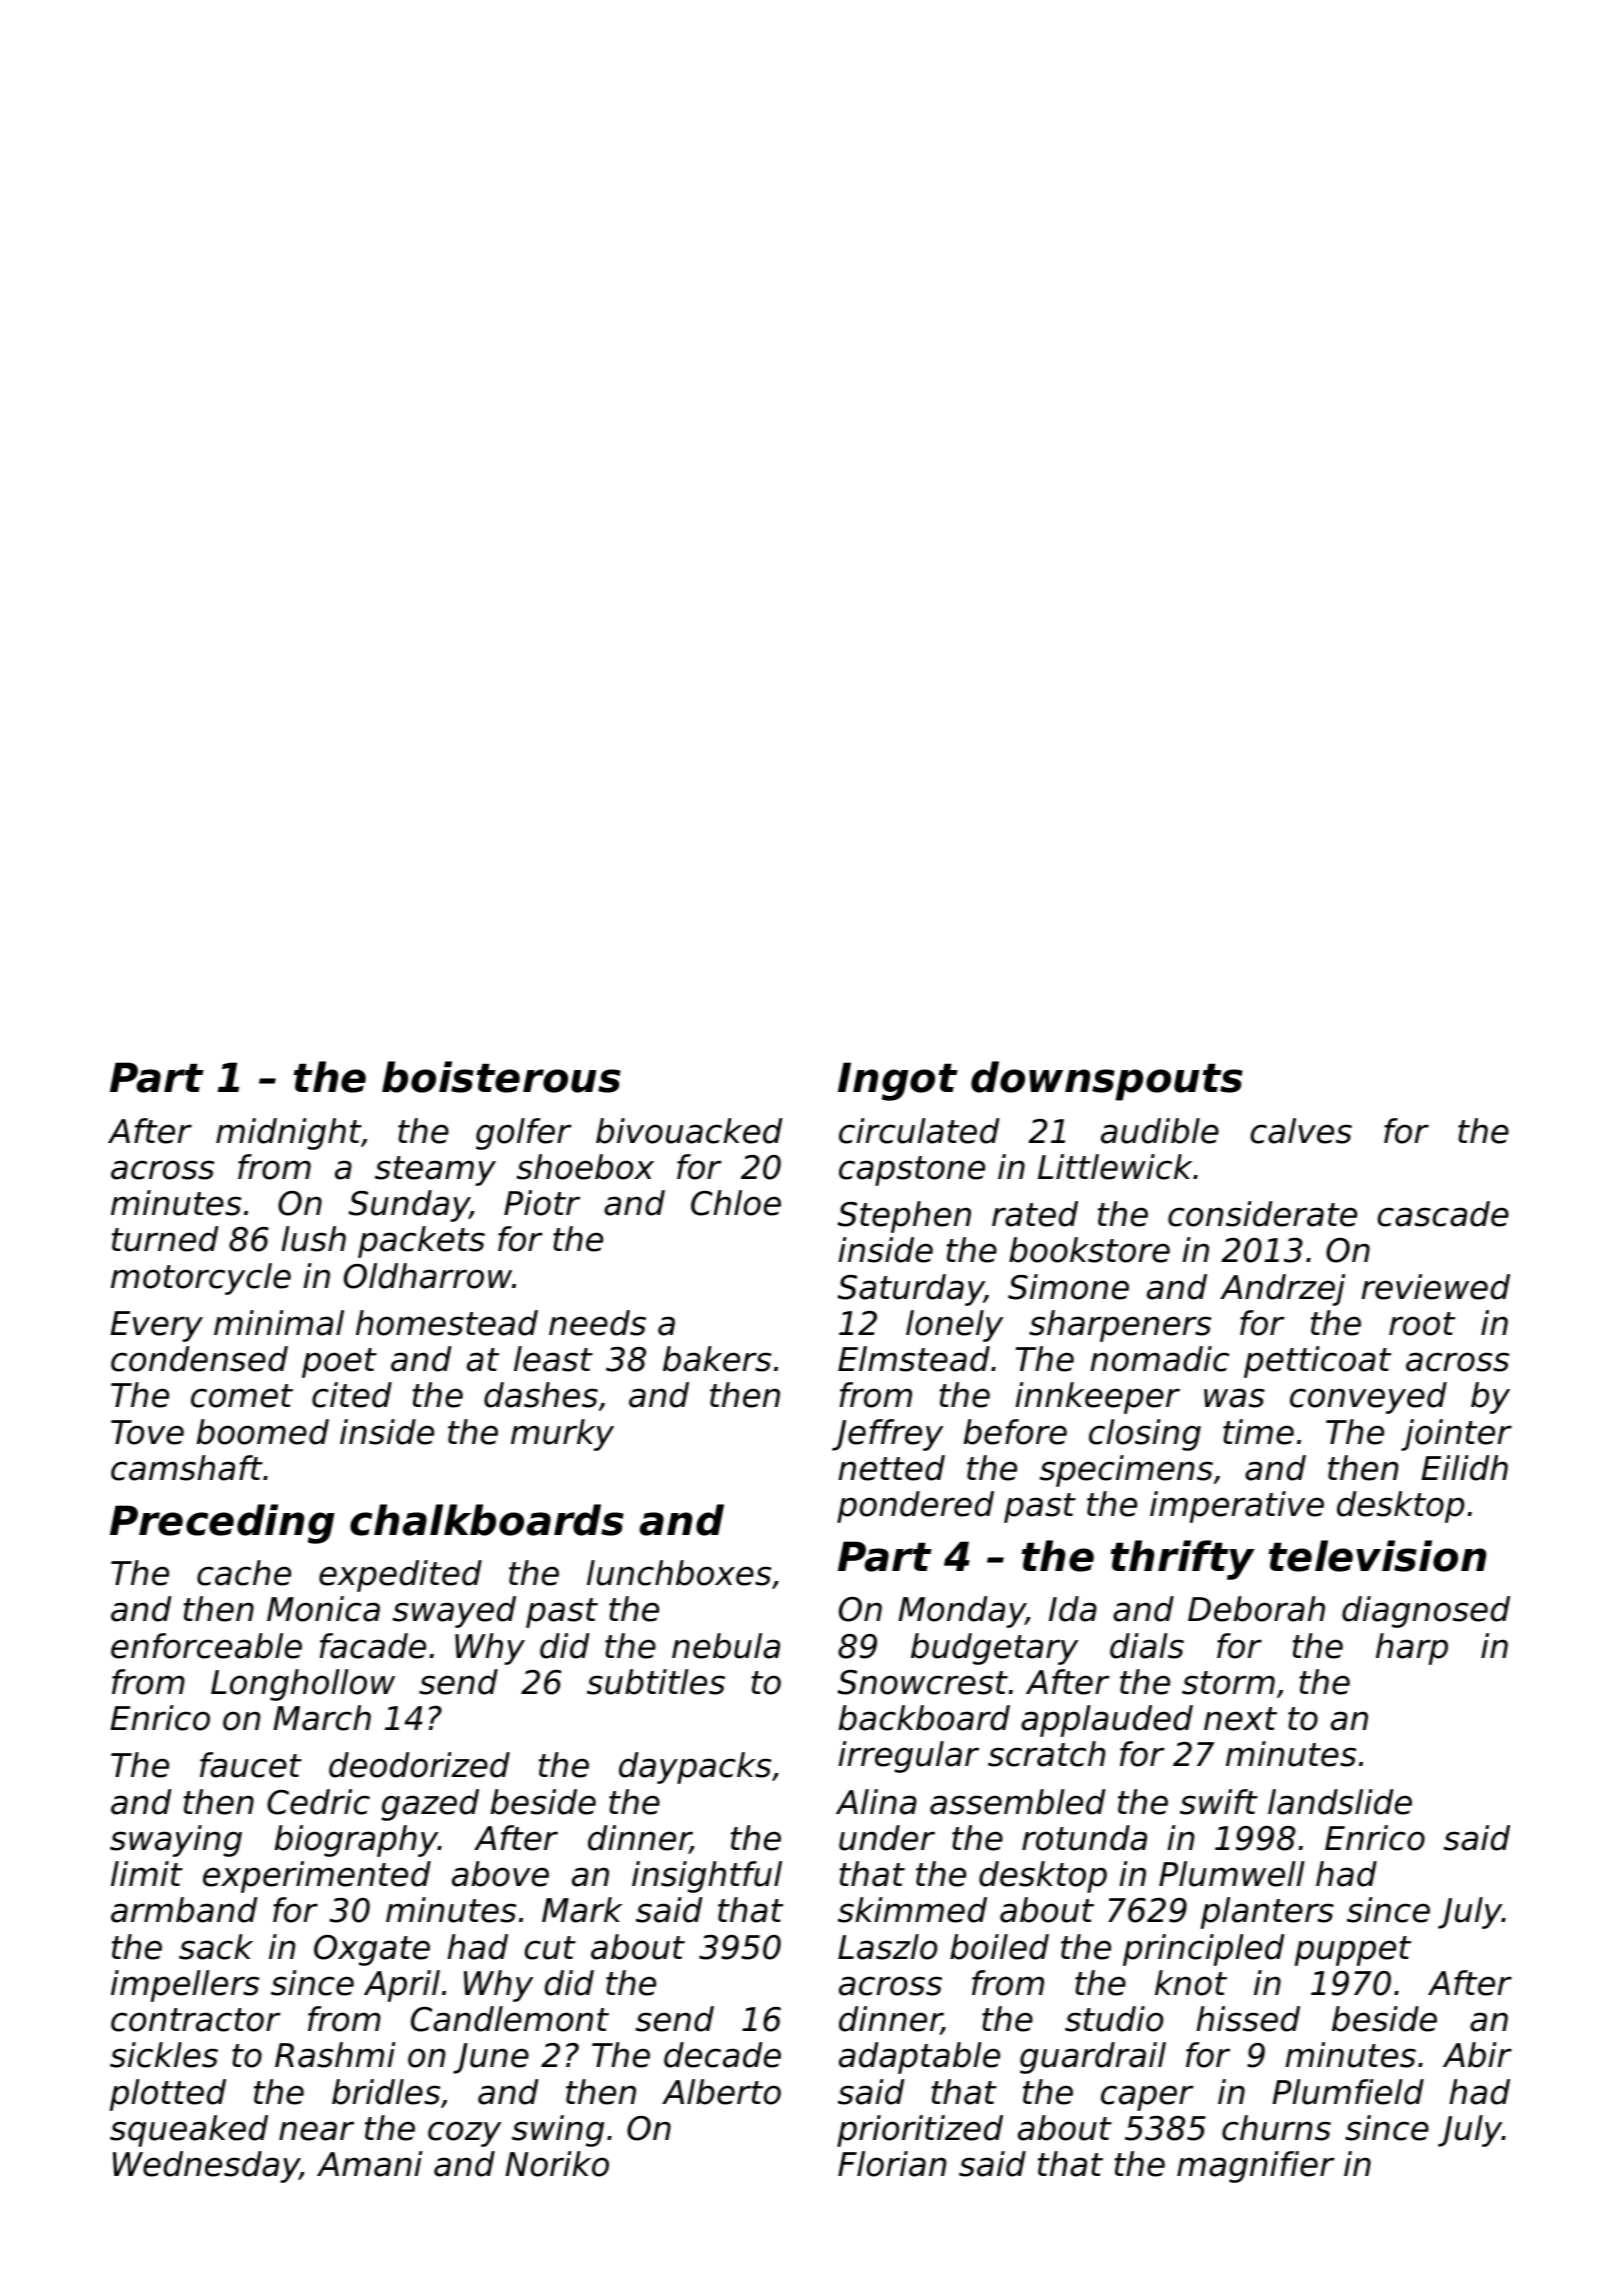  Describe the element at coordinates (370, 2164) in the image. I see `Amani` at that location.
